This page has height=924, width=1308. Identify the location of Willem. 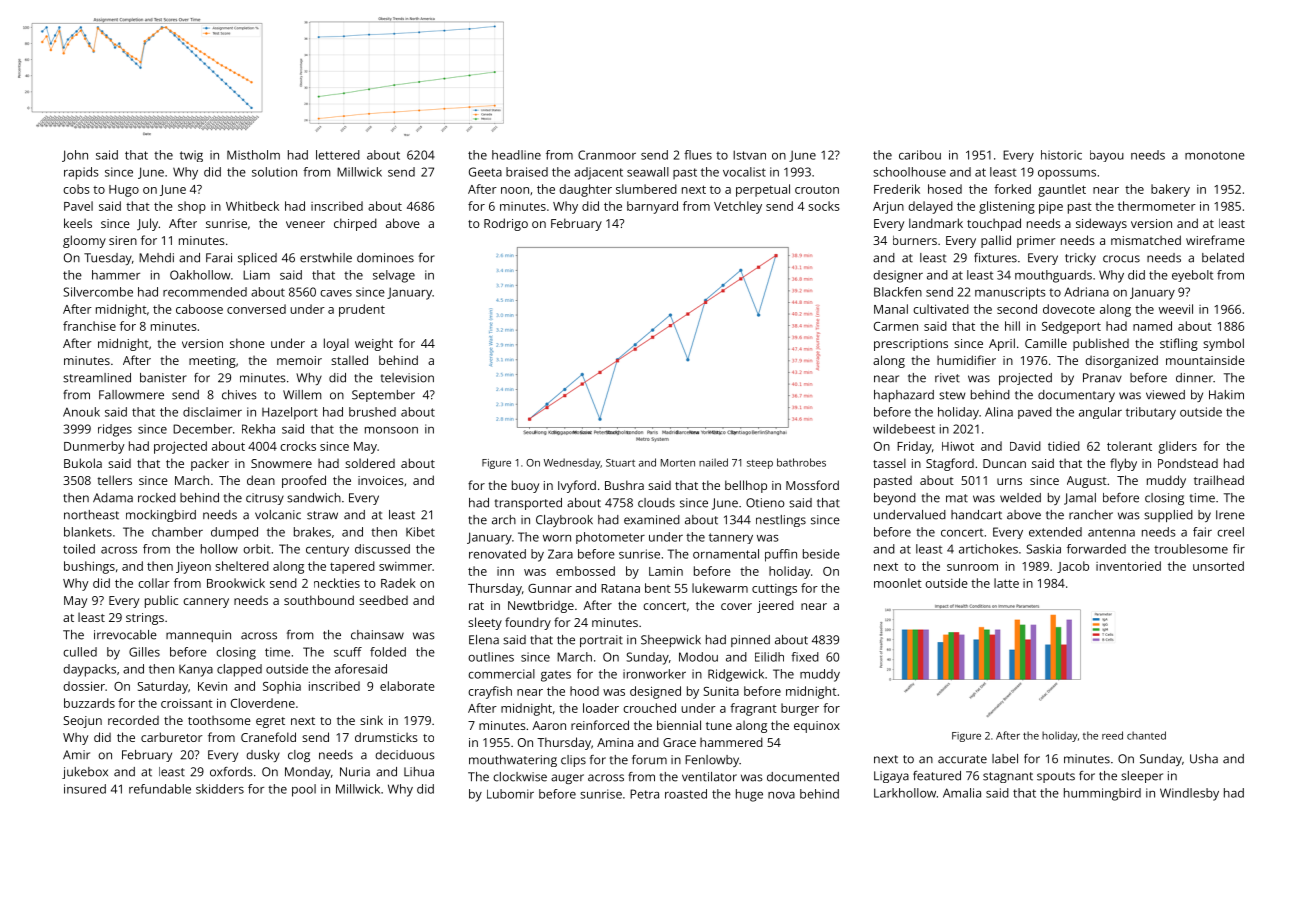
(302, 395).
